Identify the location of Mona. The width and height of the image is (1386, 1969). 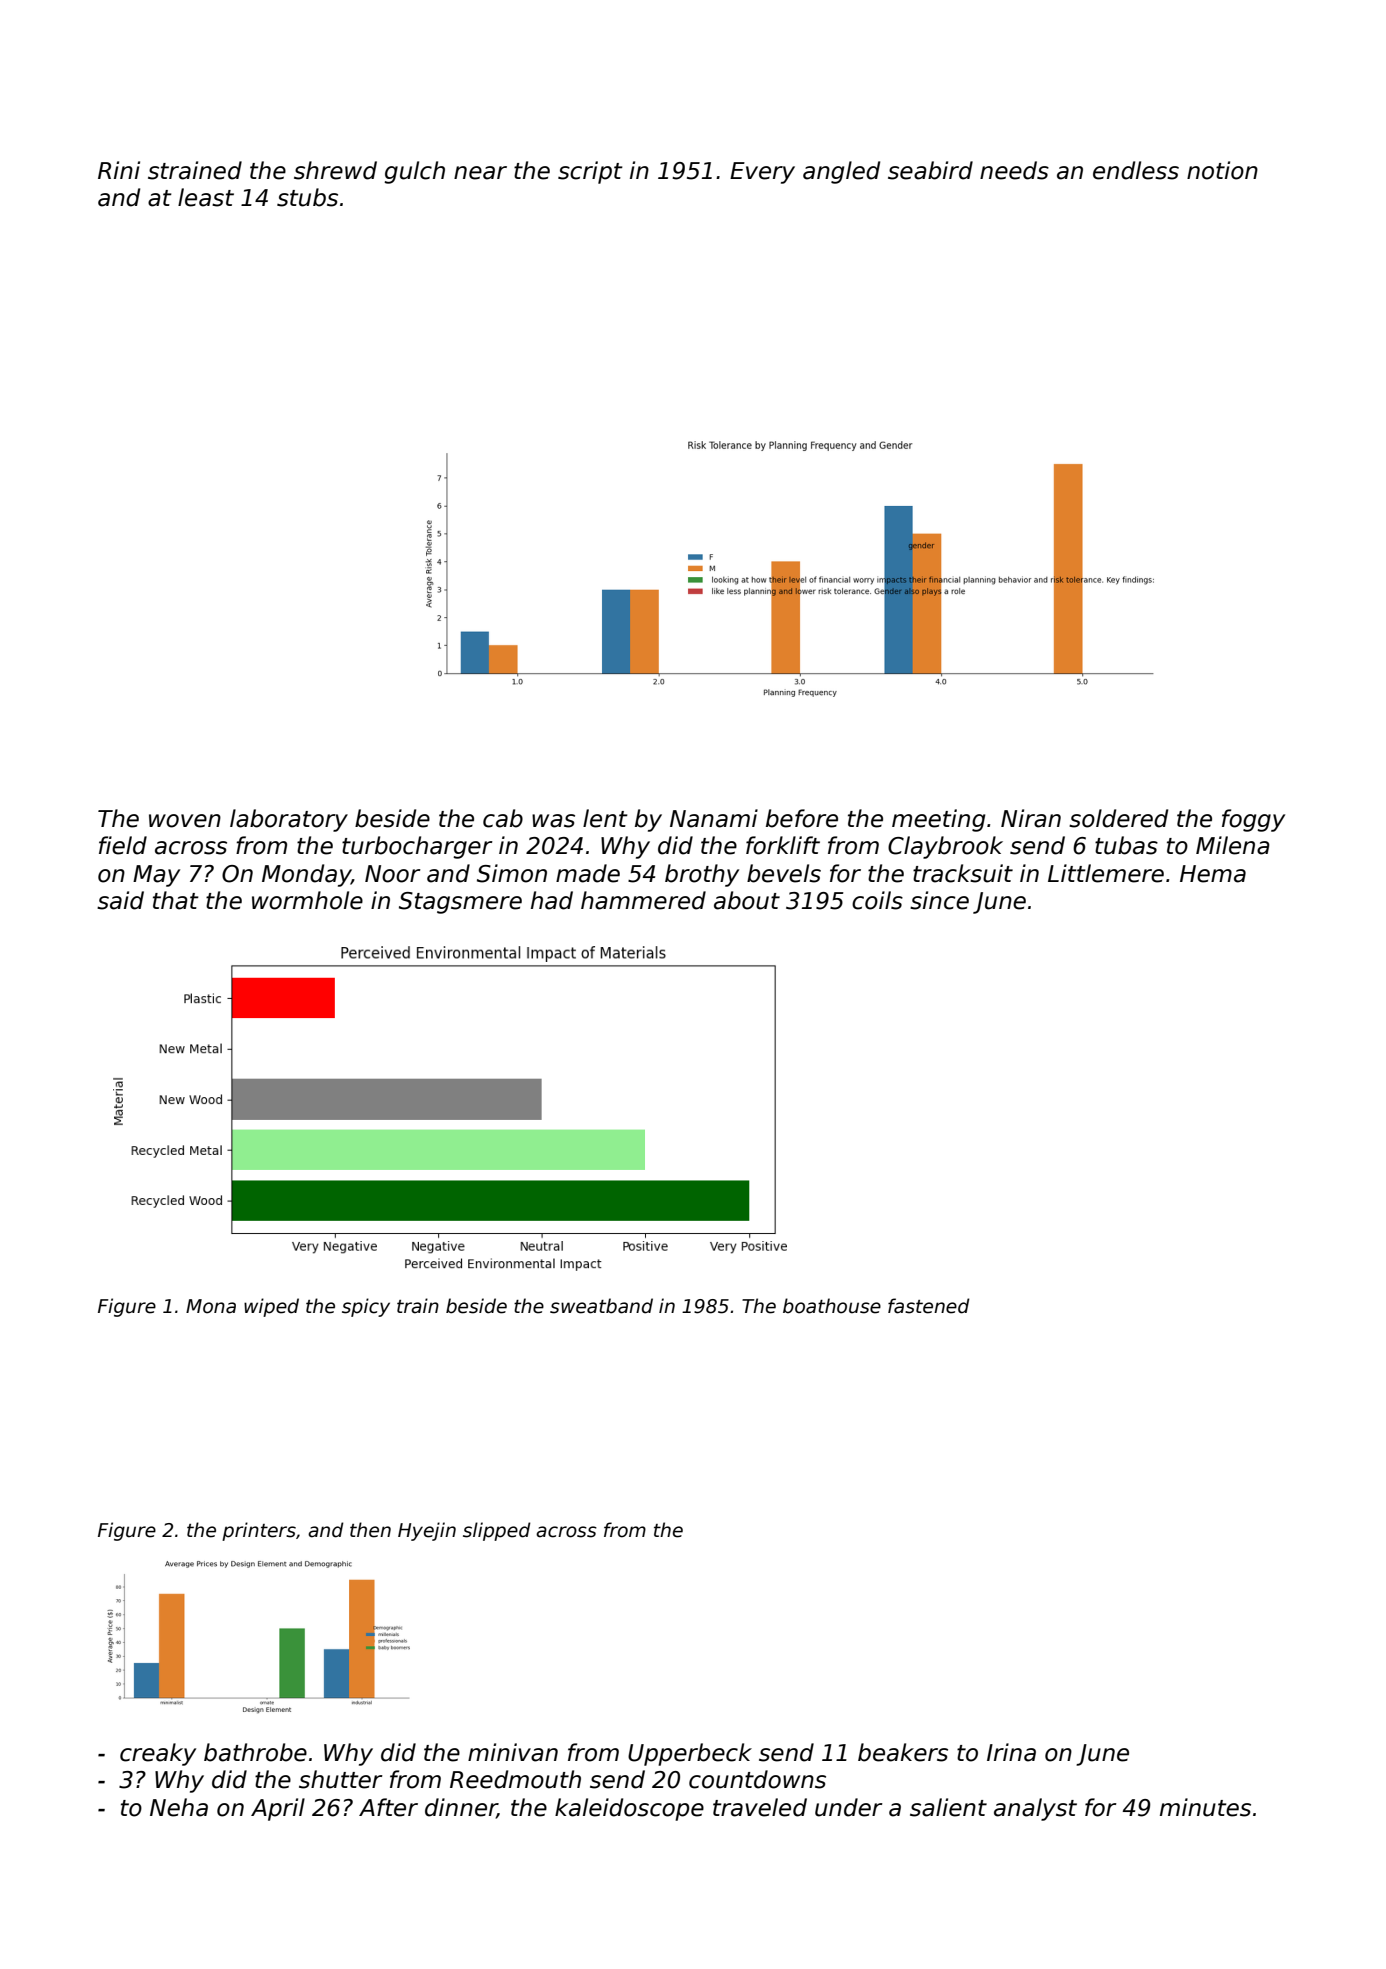
(211, 1306).
